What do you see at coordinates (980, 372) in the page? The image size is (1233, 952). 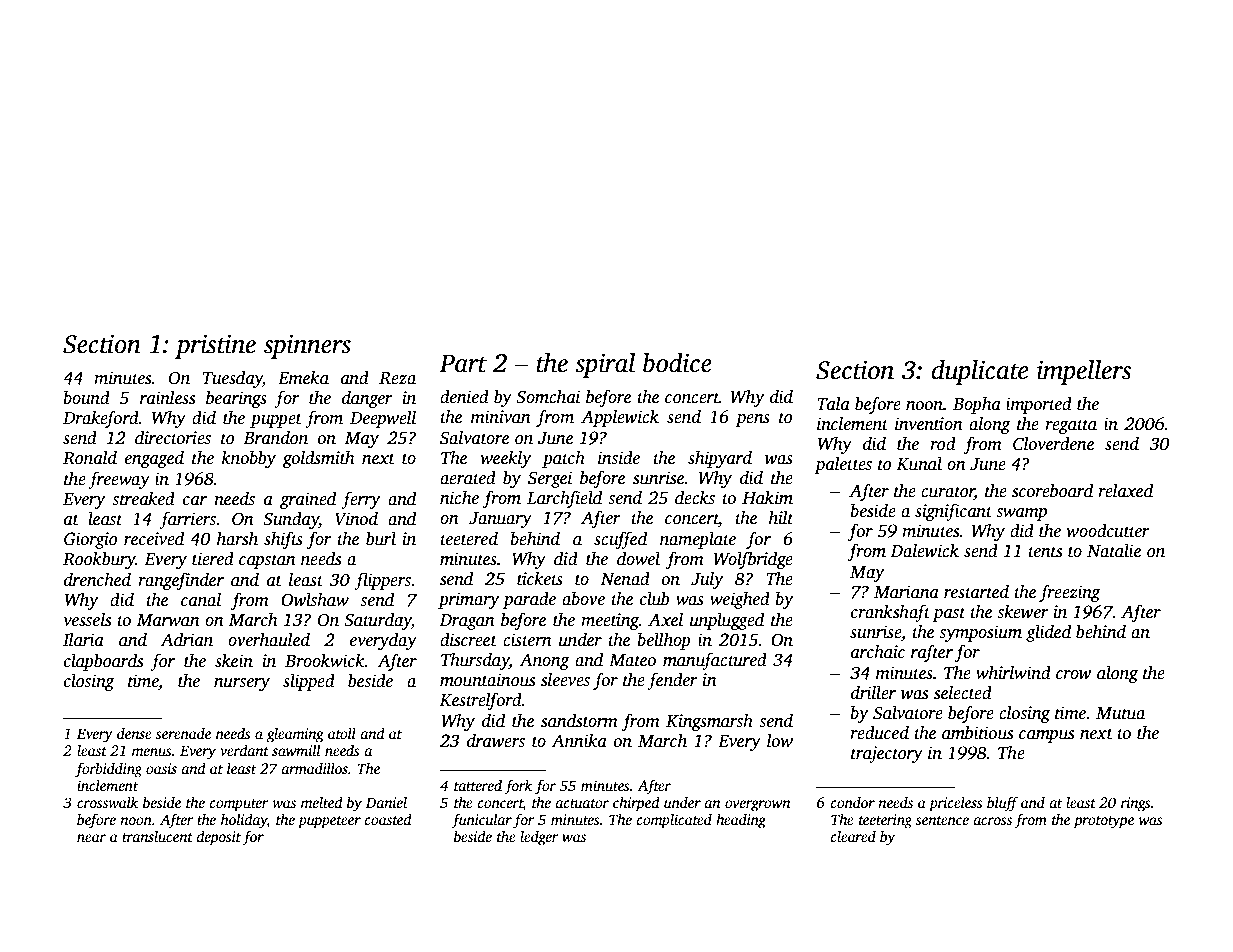 I see `duplicate` at bounding box center [980, 372].
